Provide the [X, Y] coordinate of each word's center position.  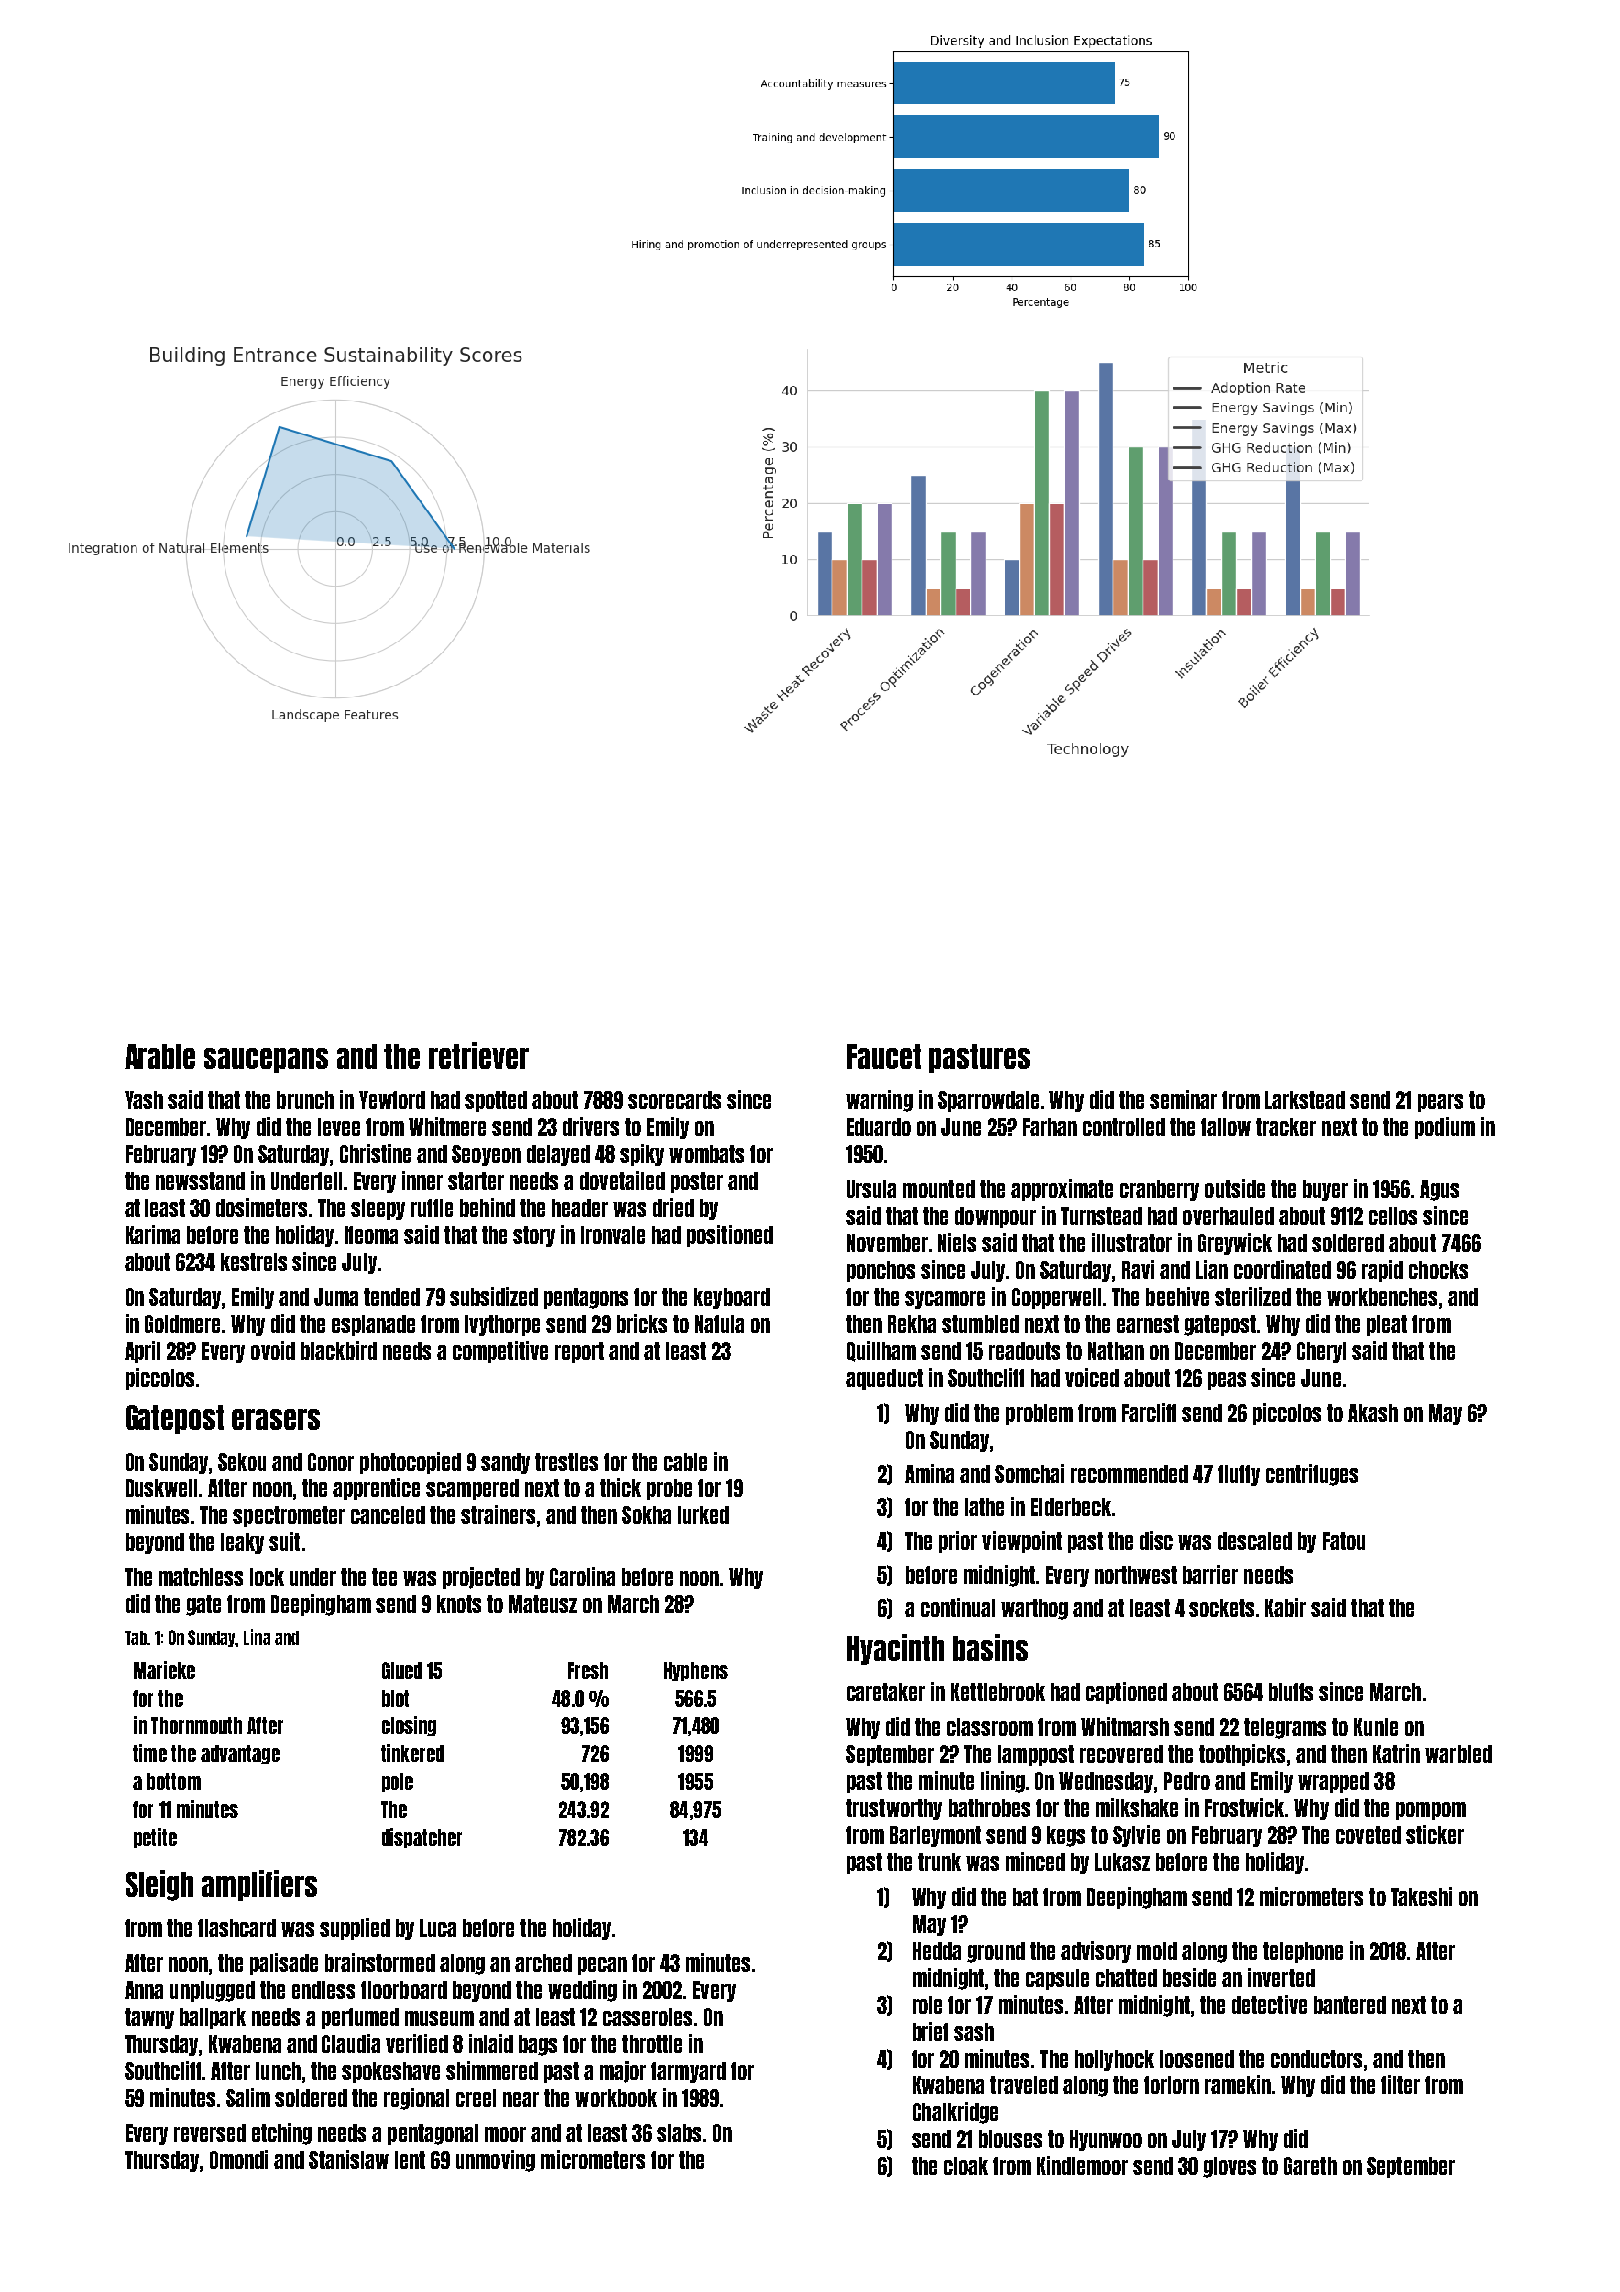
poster [697, 1182]
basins [990, 1647]
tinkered [412, 1753]
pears [1440, 1103]
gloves [1229, 2167]
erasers [276, 1419]
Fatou [1344, 1541]
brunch [305, 1100]
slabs [679, 2133]
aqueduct [884, 1379]
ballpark [213, 2018]
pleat [1387, 1325]
